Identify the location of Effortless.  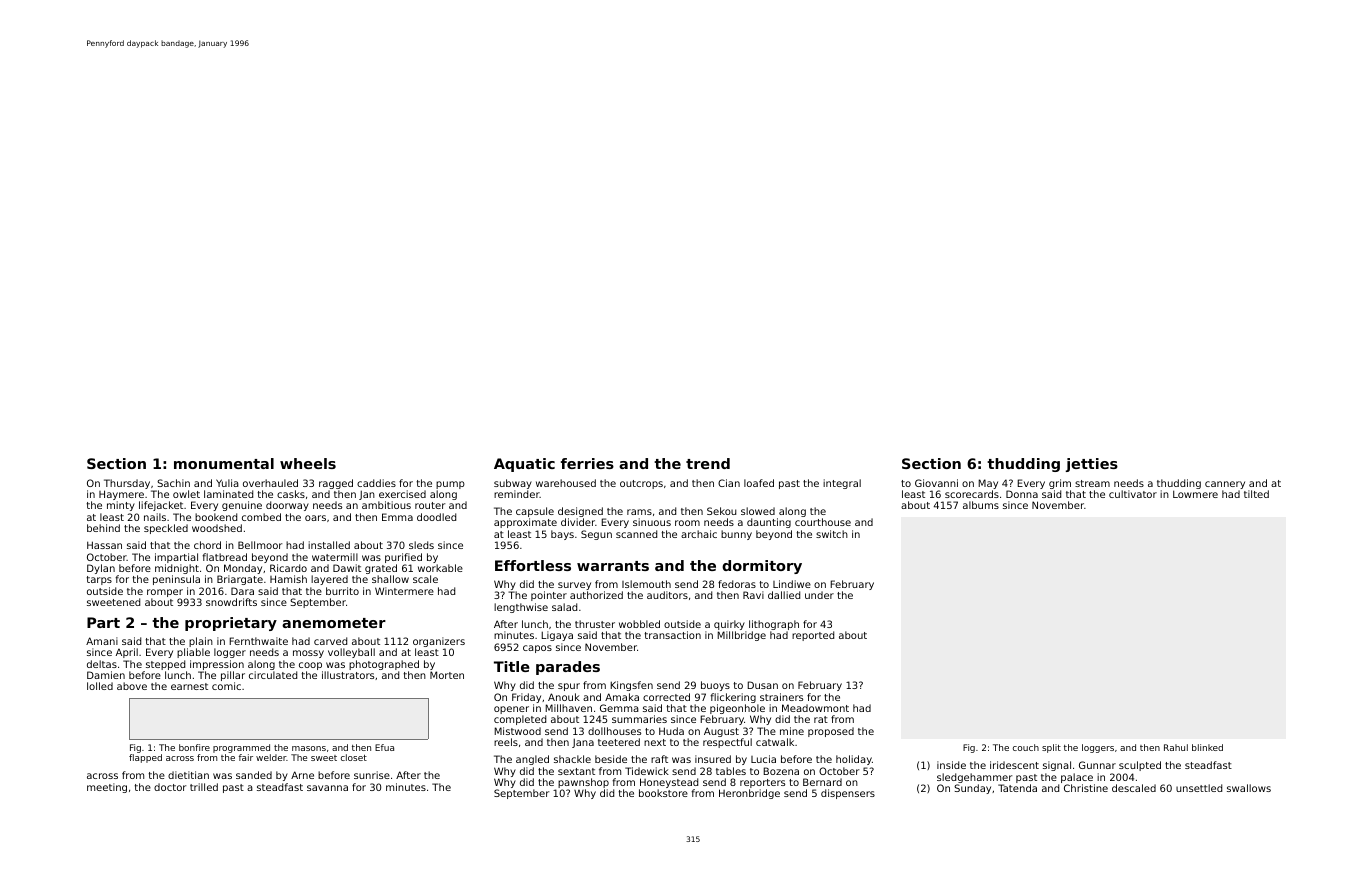
(533, 565).
